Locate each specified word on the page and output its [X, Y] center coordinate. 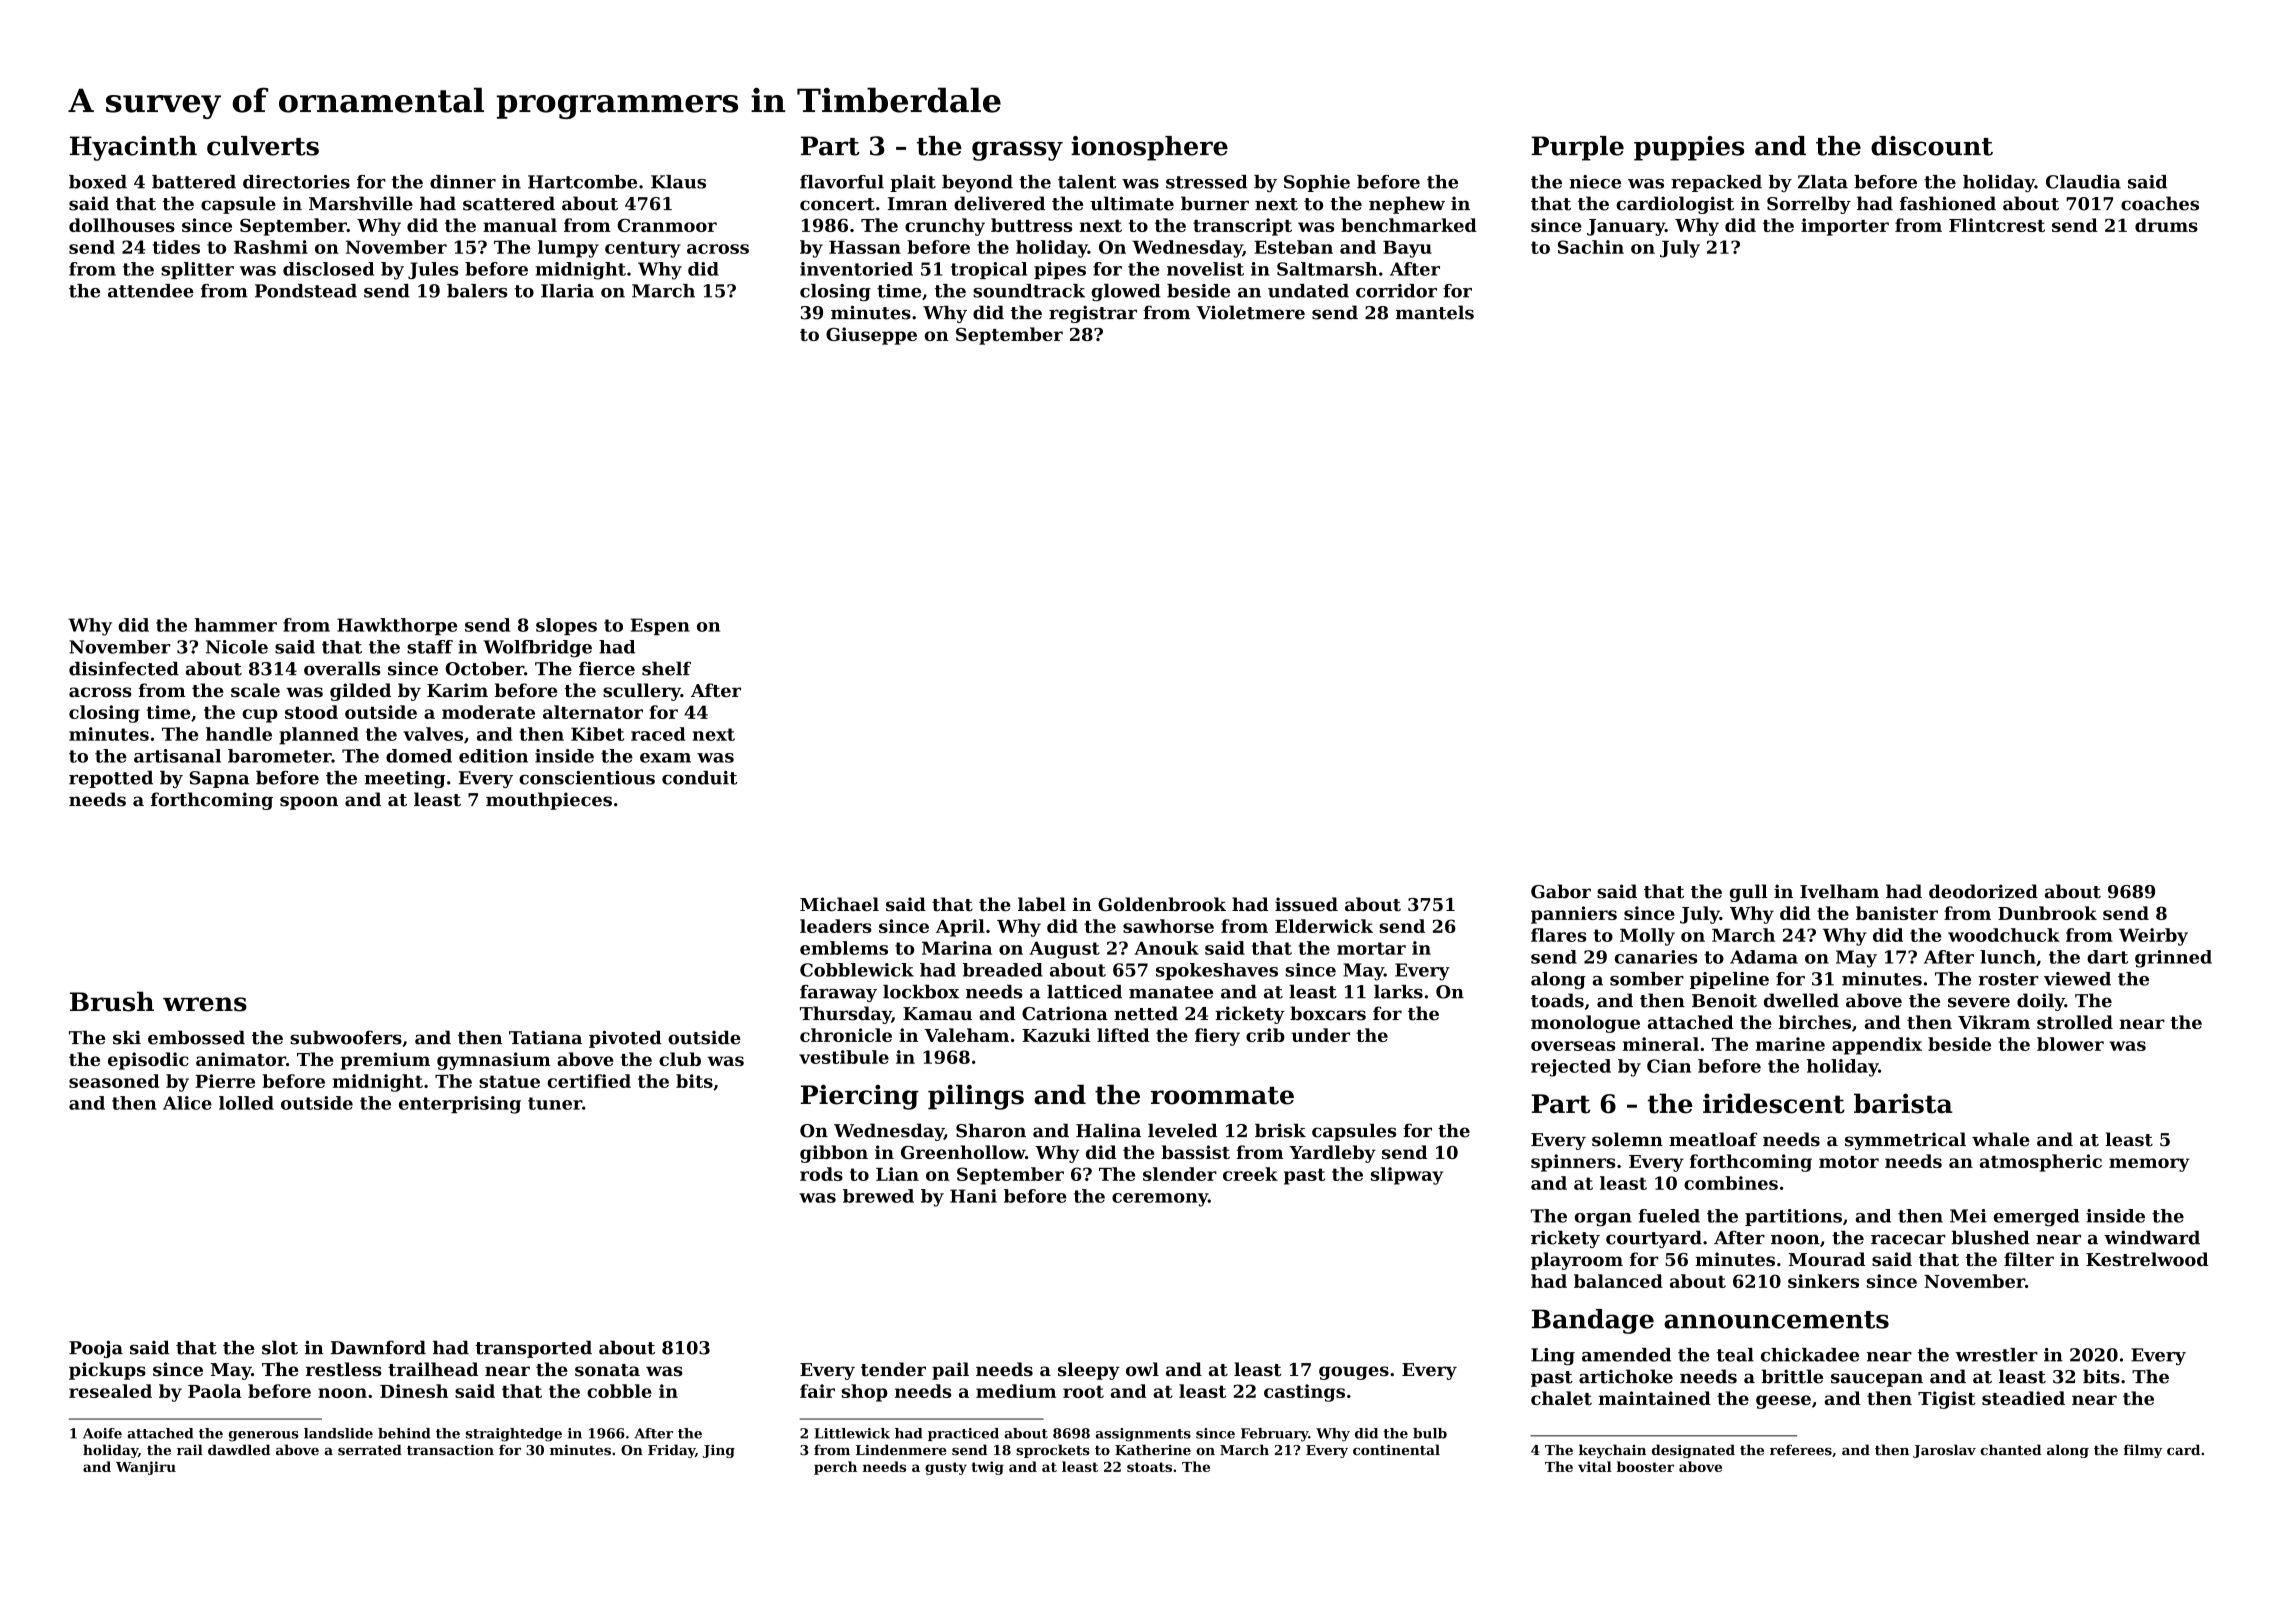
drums [2166, 225]
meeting [404, 779]
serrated [370, 1449]
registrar [1093, 314]
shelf [666, 668]
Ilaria [567, 291]
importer [1845, 227]
